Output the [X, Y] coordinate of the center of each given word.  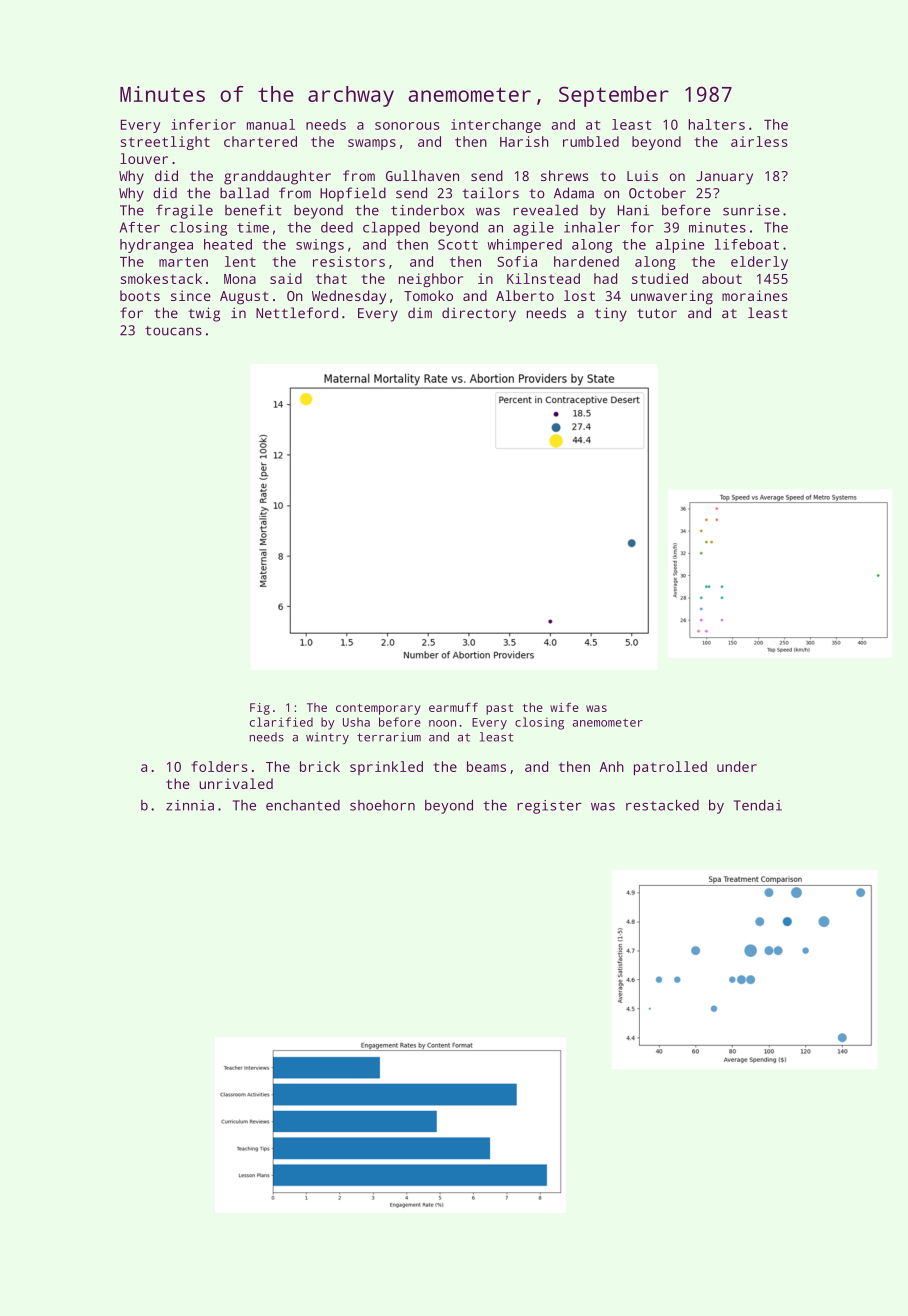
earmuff [453, 707]
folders [219, 766]
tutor [657, 313]
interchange [496, 126]
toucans [173, 331]
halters [717, 124]
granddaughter [277, 177]
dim [420, 312]
